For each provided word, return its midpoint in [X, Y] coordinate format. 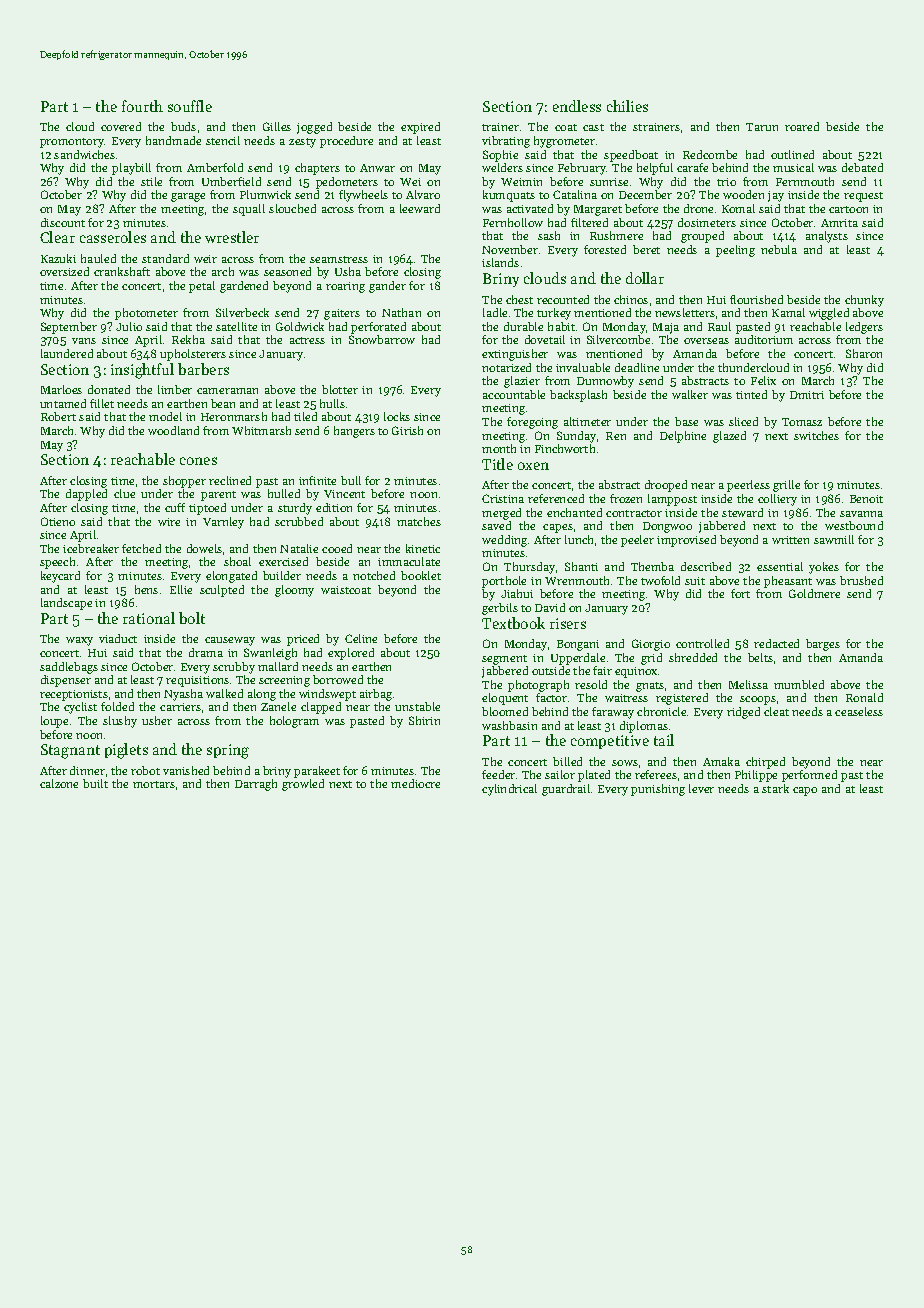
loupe [54, 722]
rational [149, 618]
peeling [735, 251]
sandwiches [84, 154]
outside [551, 670]
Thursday [529, 568]
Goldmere [814, 593]
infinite [317, 480]
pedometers [347, 183]
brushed [861, 580]
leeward [420, 208]
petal [202, 287]
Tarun [762, 127]
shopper [184, 482]
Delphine [683, 437]
